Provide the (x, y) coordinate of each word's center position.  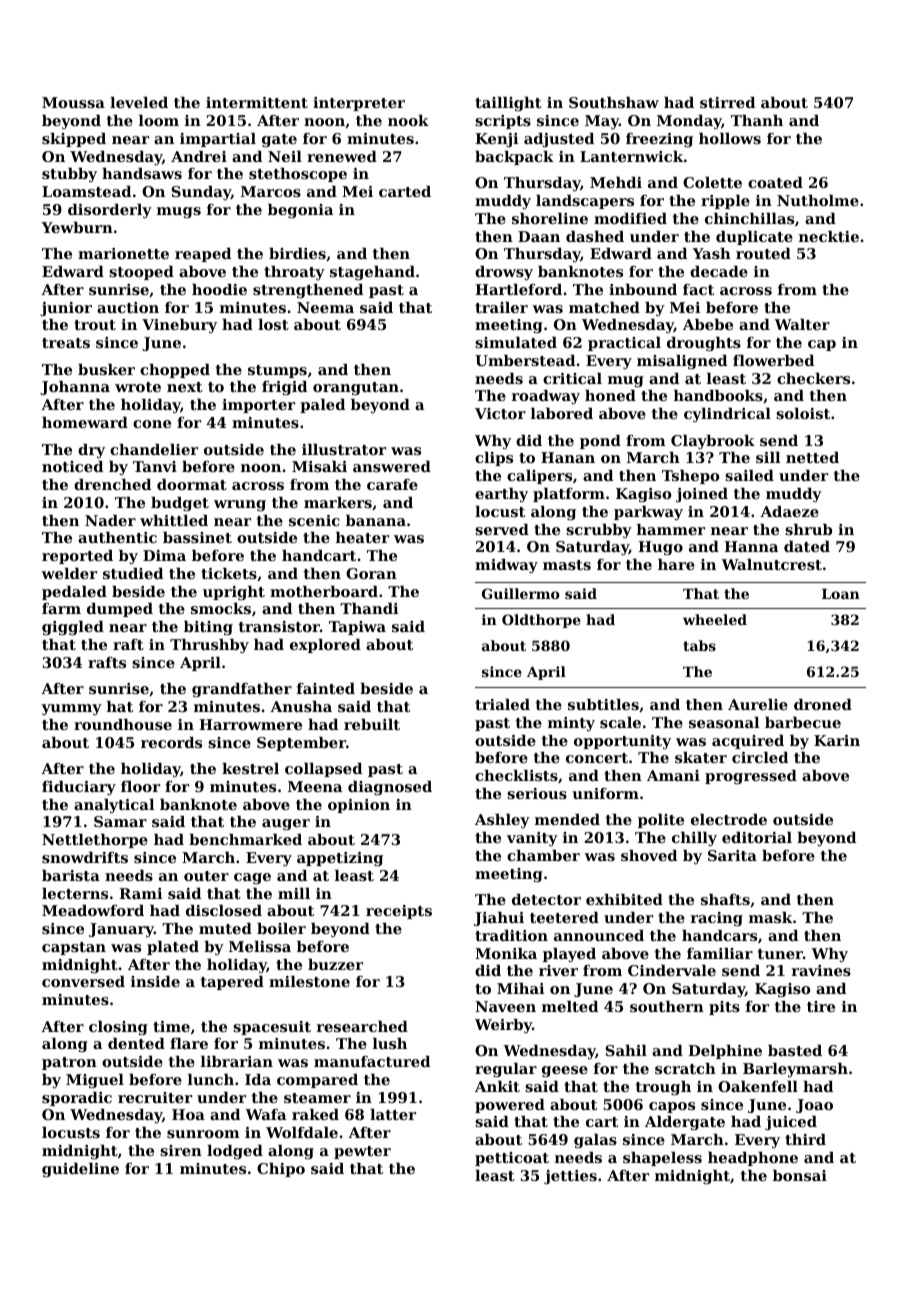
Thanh (757, 120)
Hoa (188, 1114)
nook (408, 120)
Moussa (73, 102)
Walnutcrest (771, 564)
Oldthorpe (541, 621)
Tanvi (155, 466)
